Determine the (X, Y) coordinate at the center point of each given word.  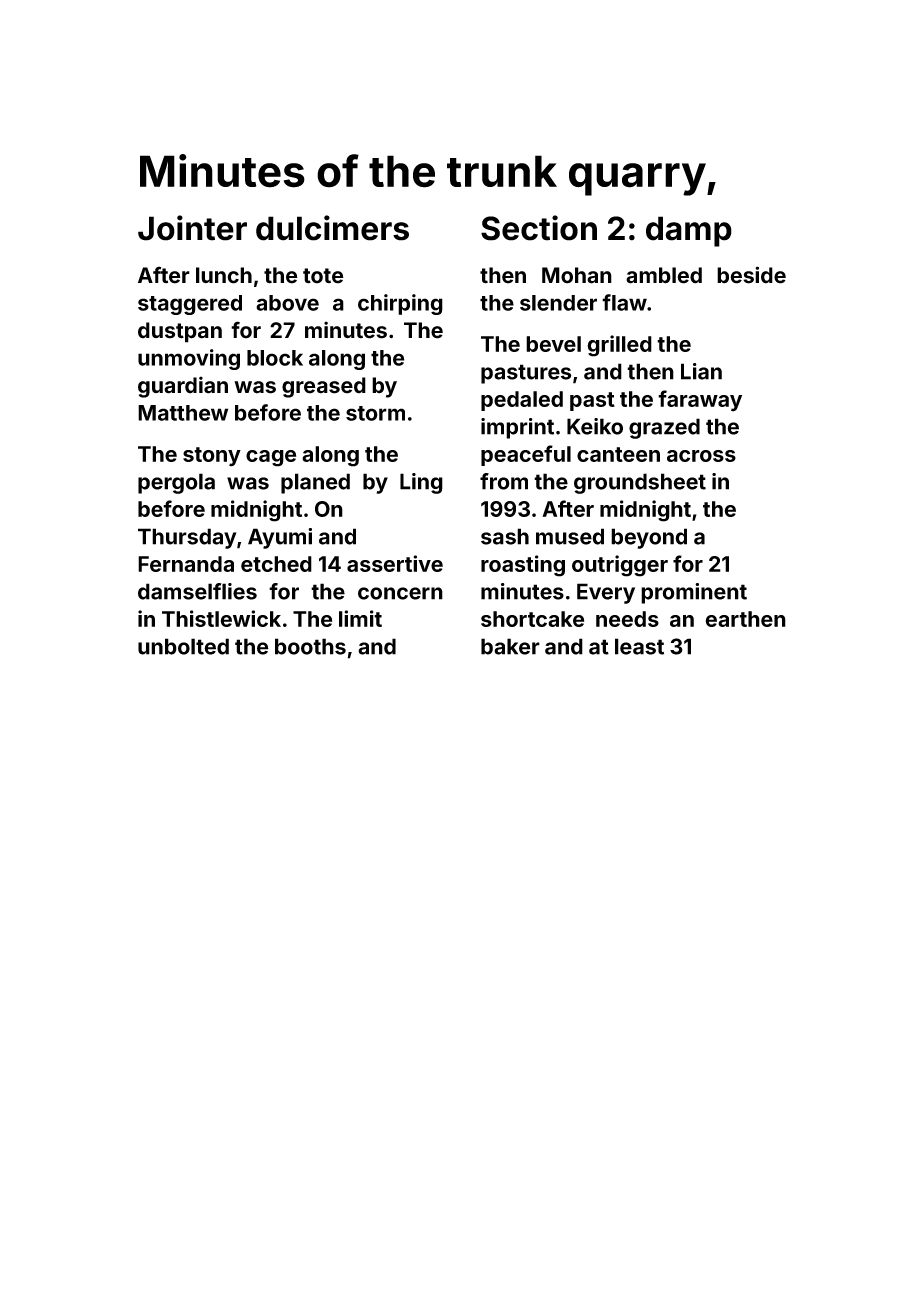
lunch (224, 275)
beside (751, 275)
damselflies (197, 591)
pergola (176, 483)
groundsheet (640, 483)
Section (539, 228)
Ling (421, 483)
